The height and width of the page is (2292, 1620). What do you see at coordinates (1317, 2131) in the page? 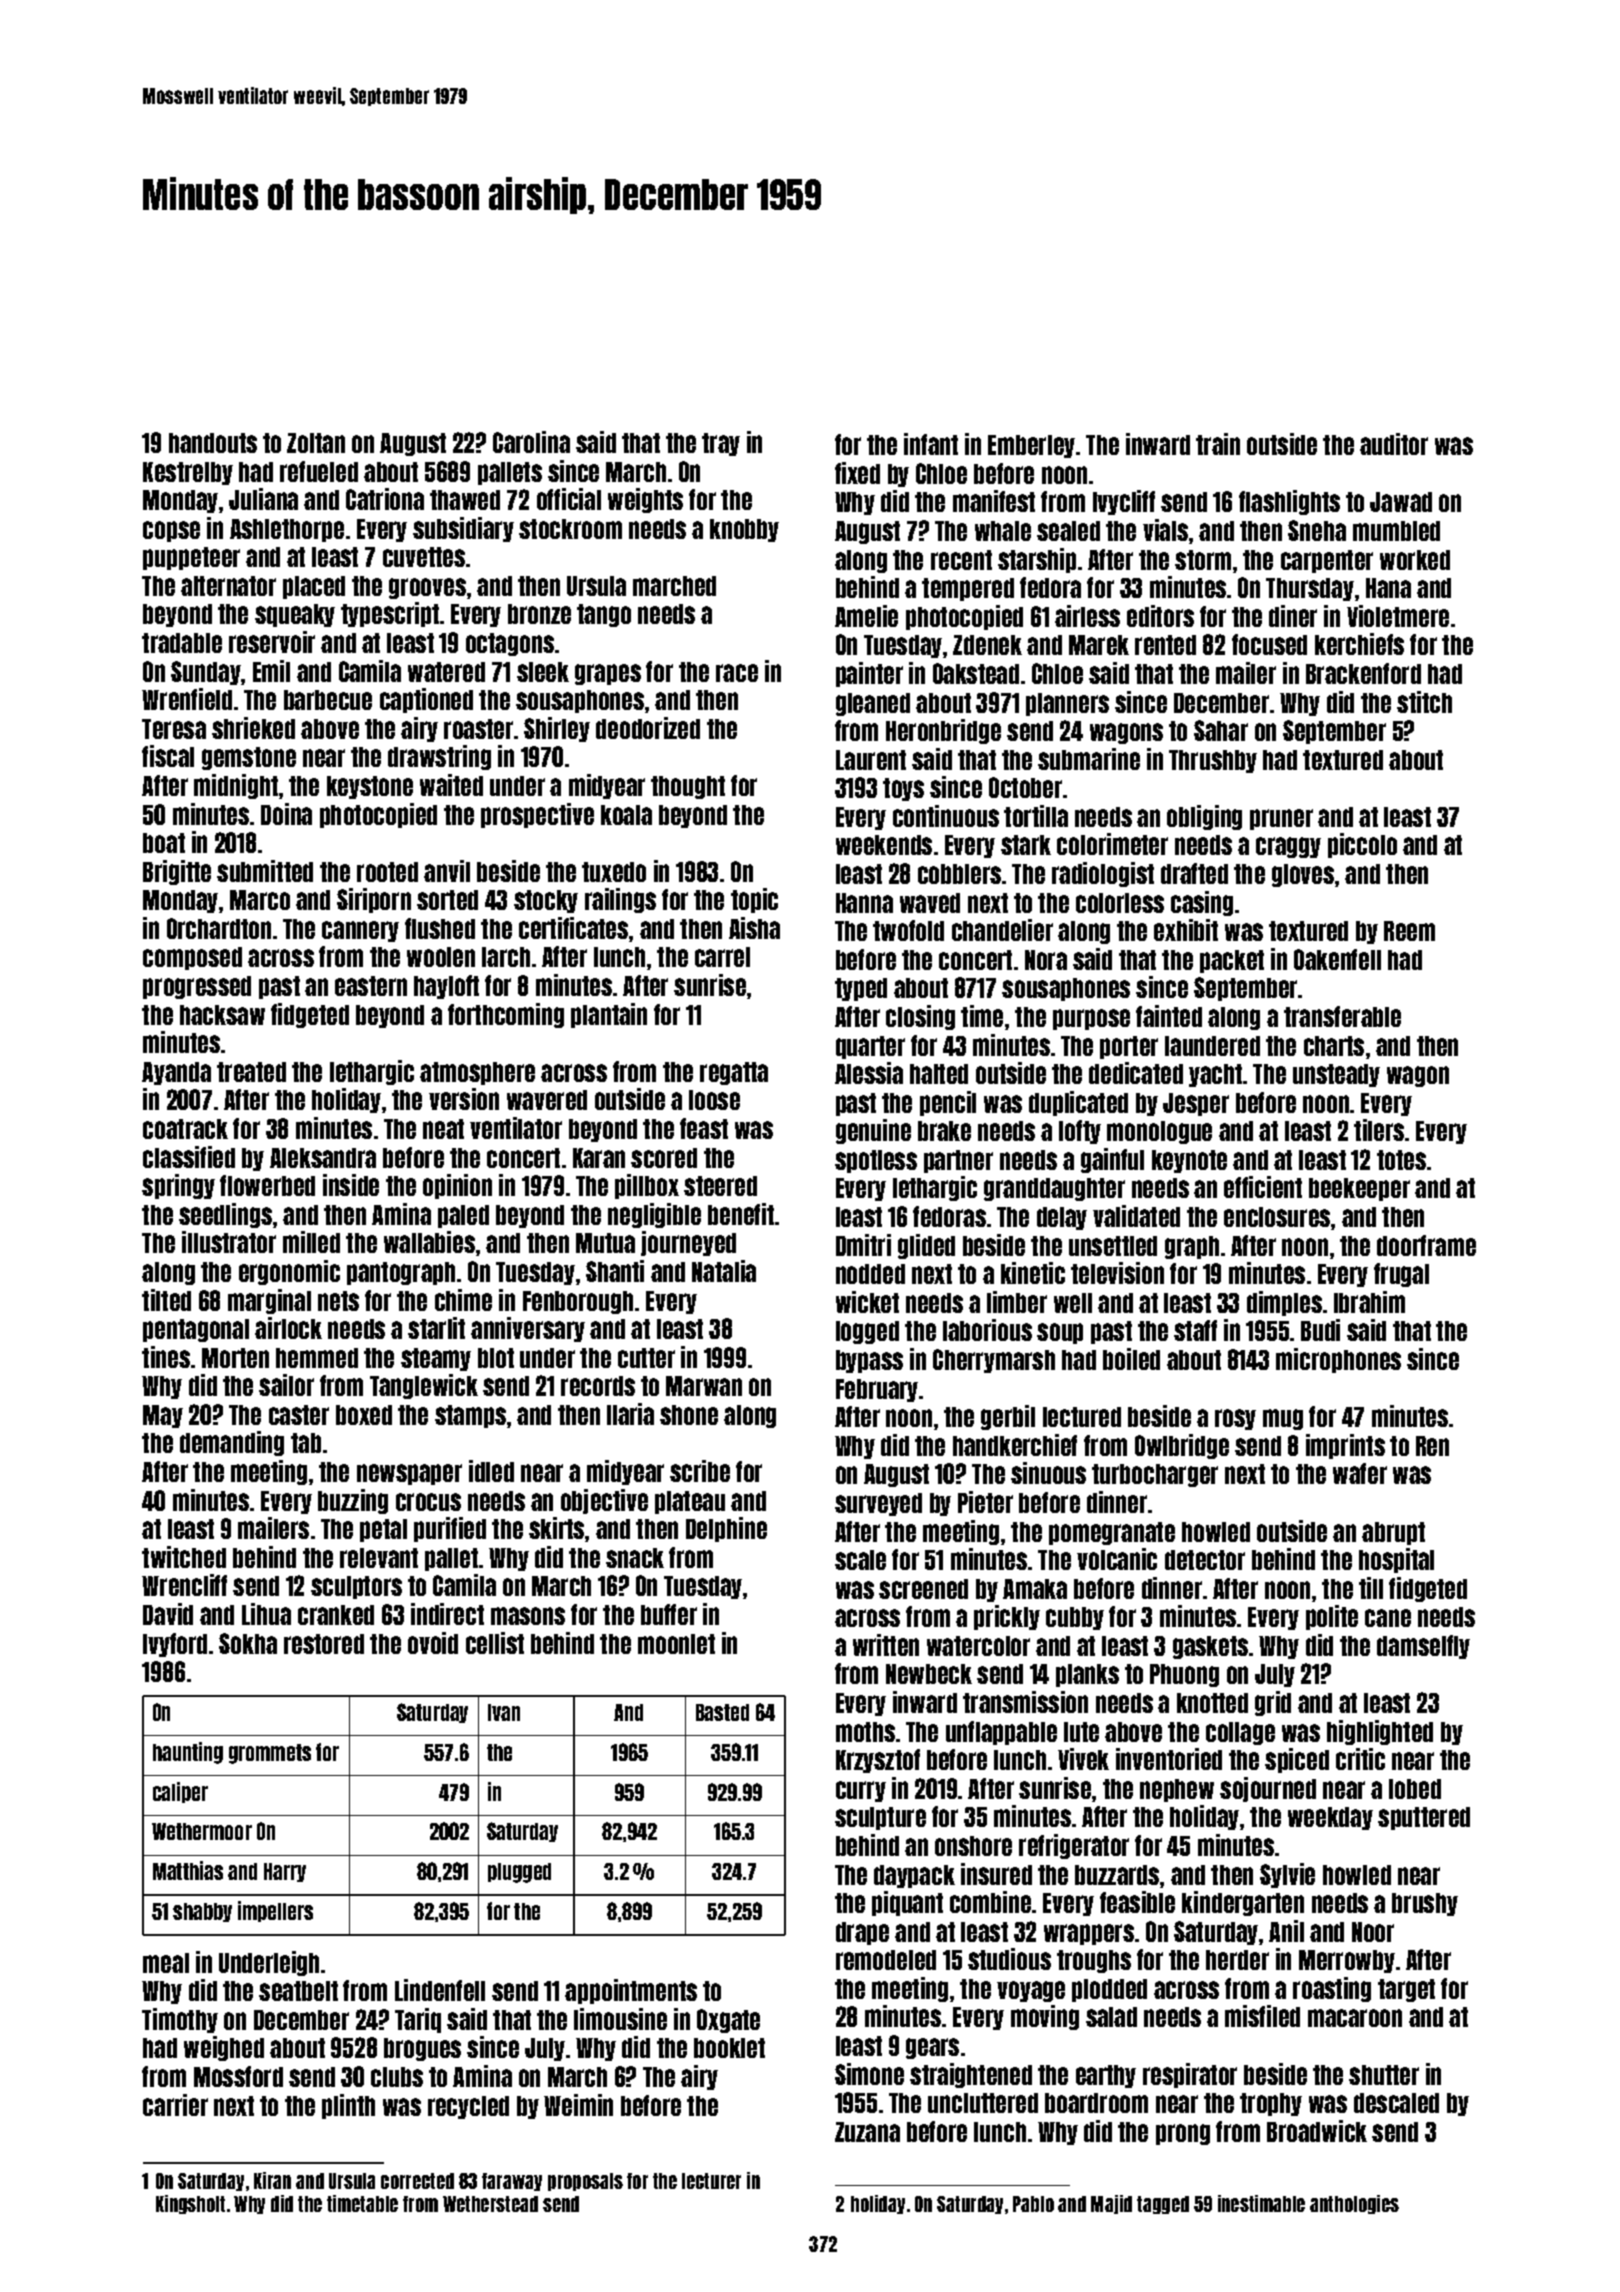
I see `Broadwick` at bounding box center [1317, 2131].
